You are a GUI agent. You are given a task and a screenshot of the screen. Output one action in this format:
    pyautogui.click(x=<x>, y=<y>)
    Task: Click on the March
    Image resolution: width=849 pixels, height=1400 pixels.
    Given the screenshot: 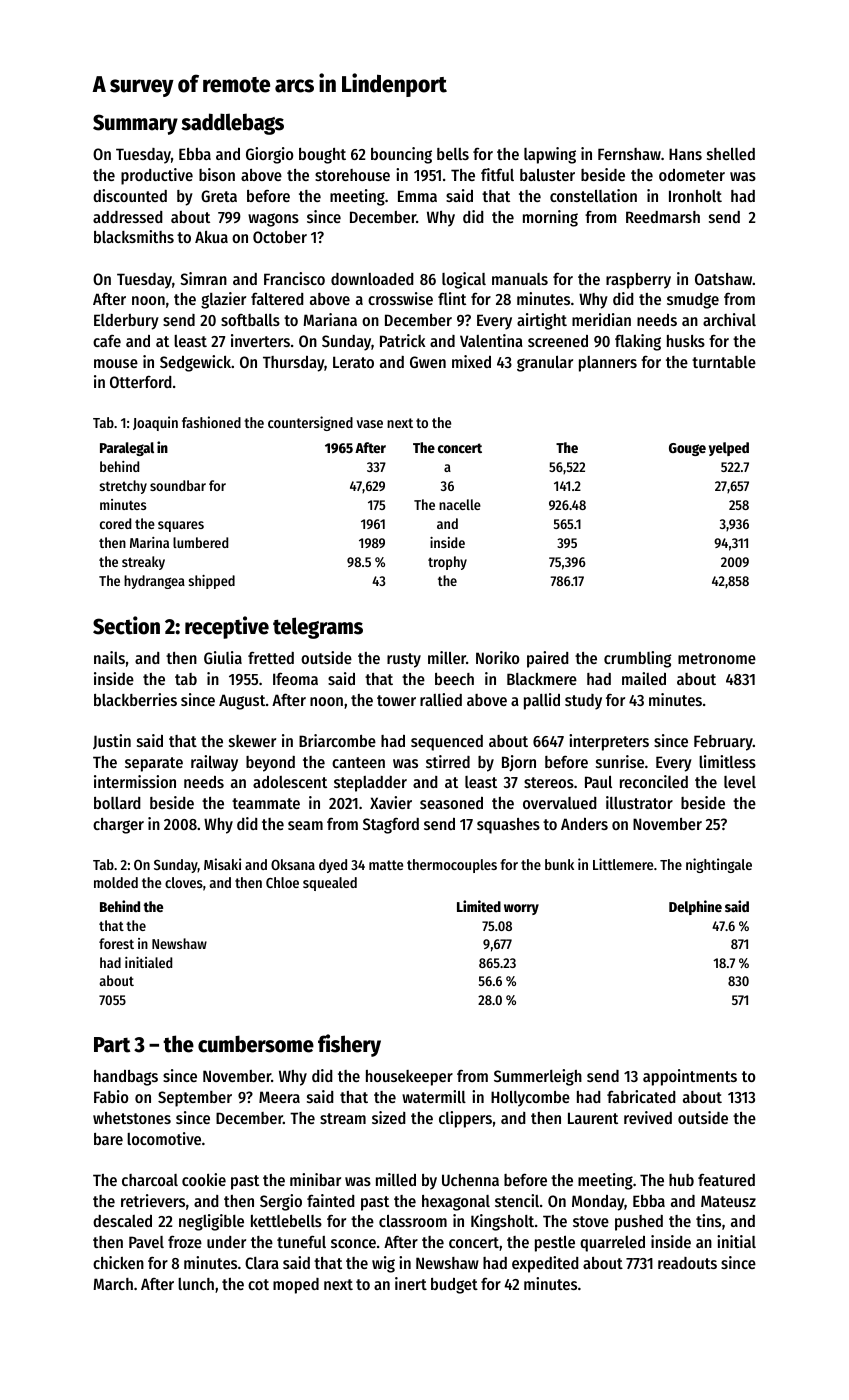 What is the action you would take?
    pyautogui.click(x=113, y=1284)
